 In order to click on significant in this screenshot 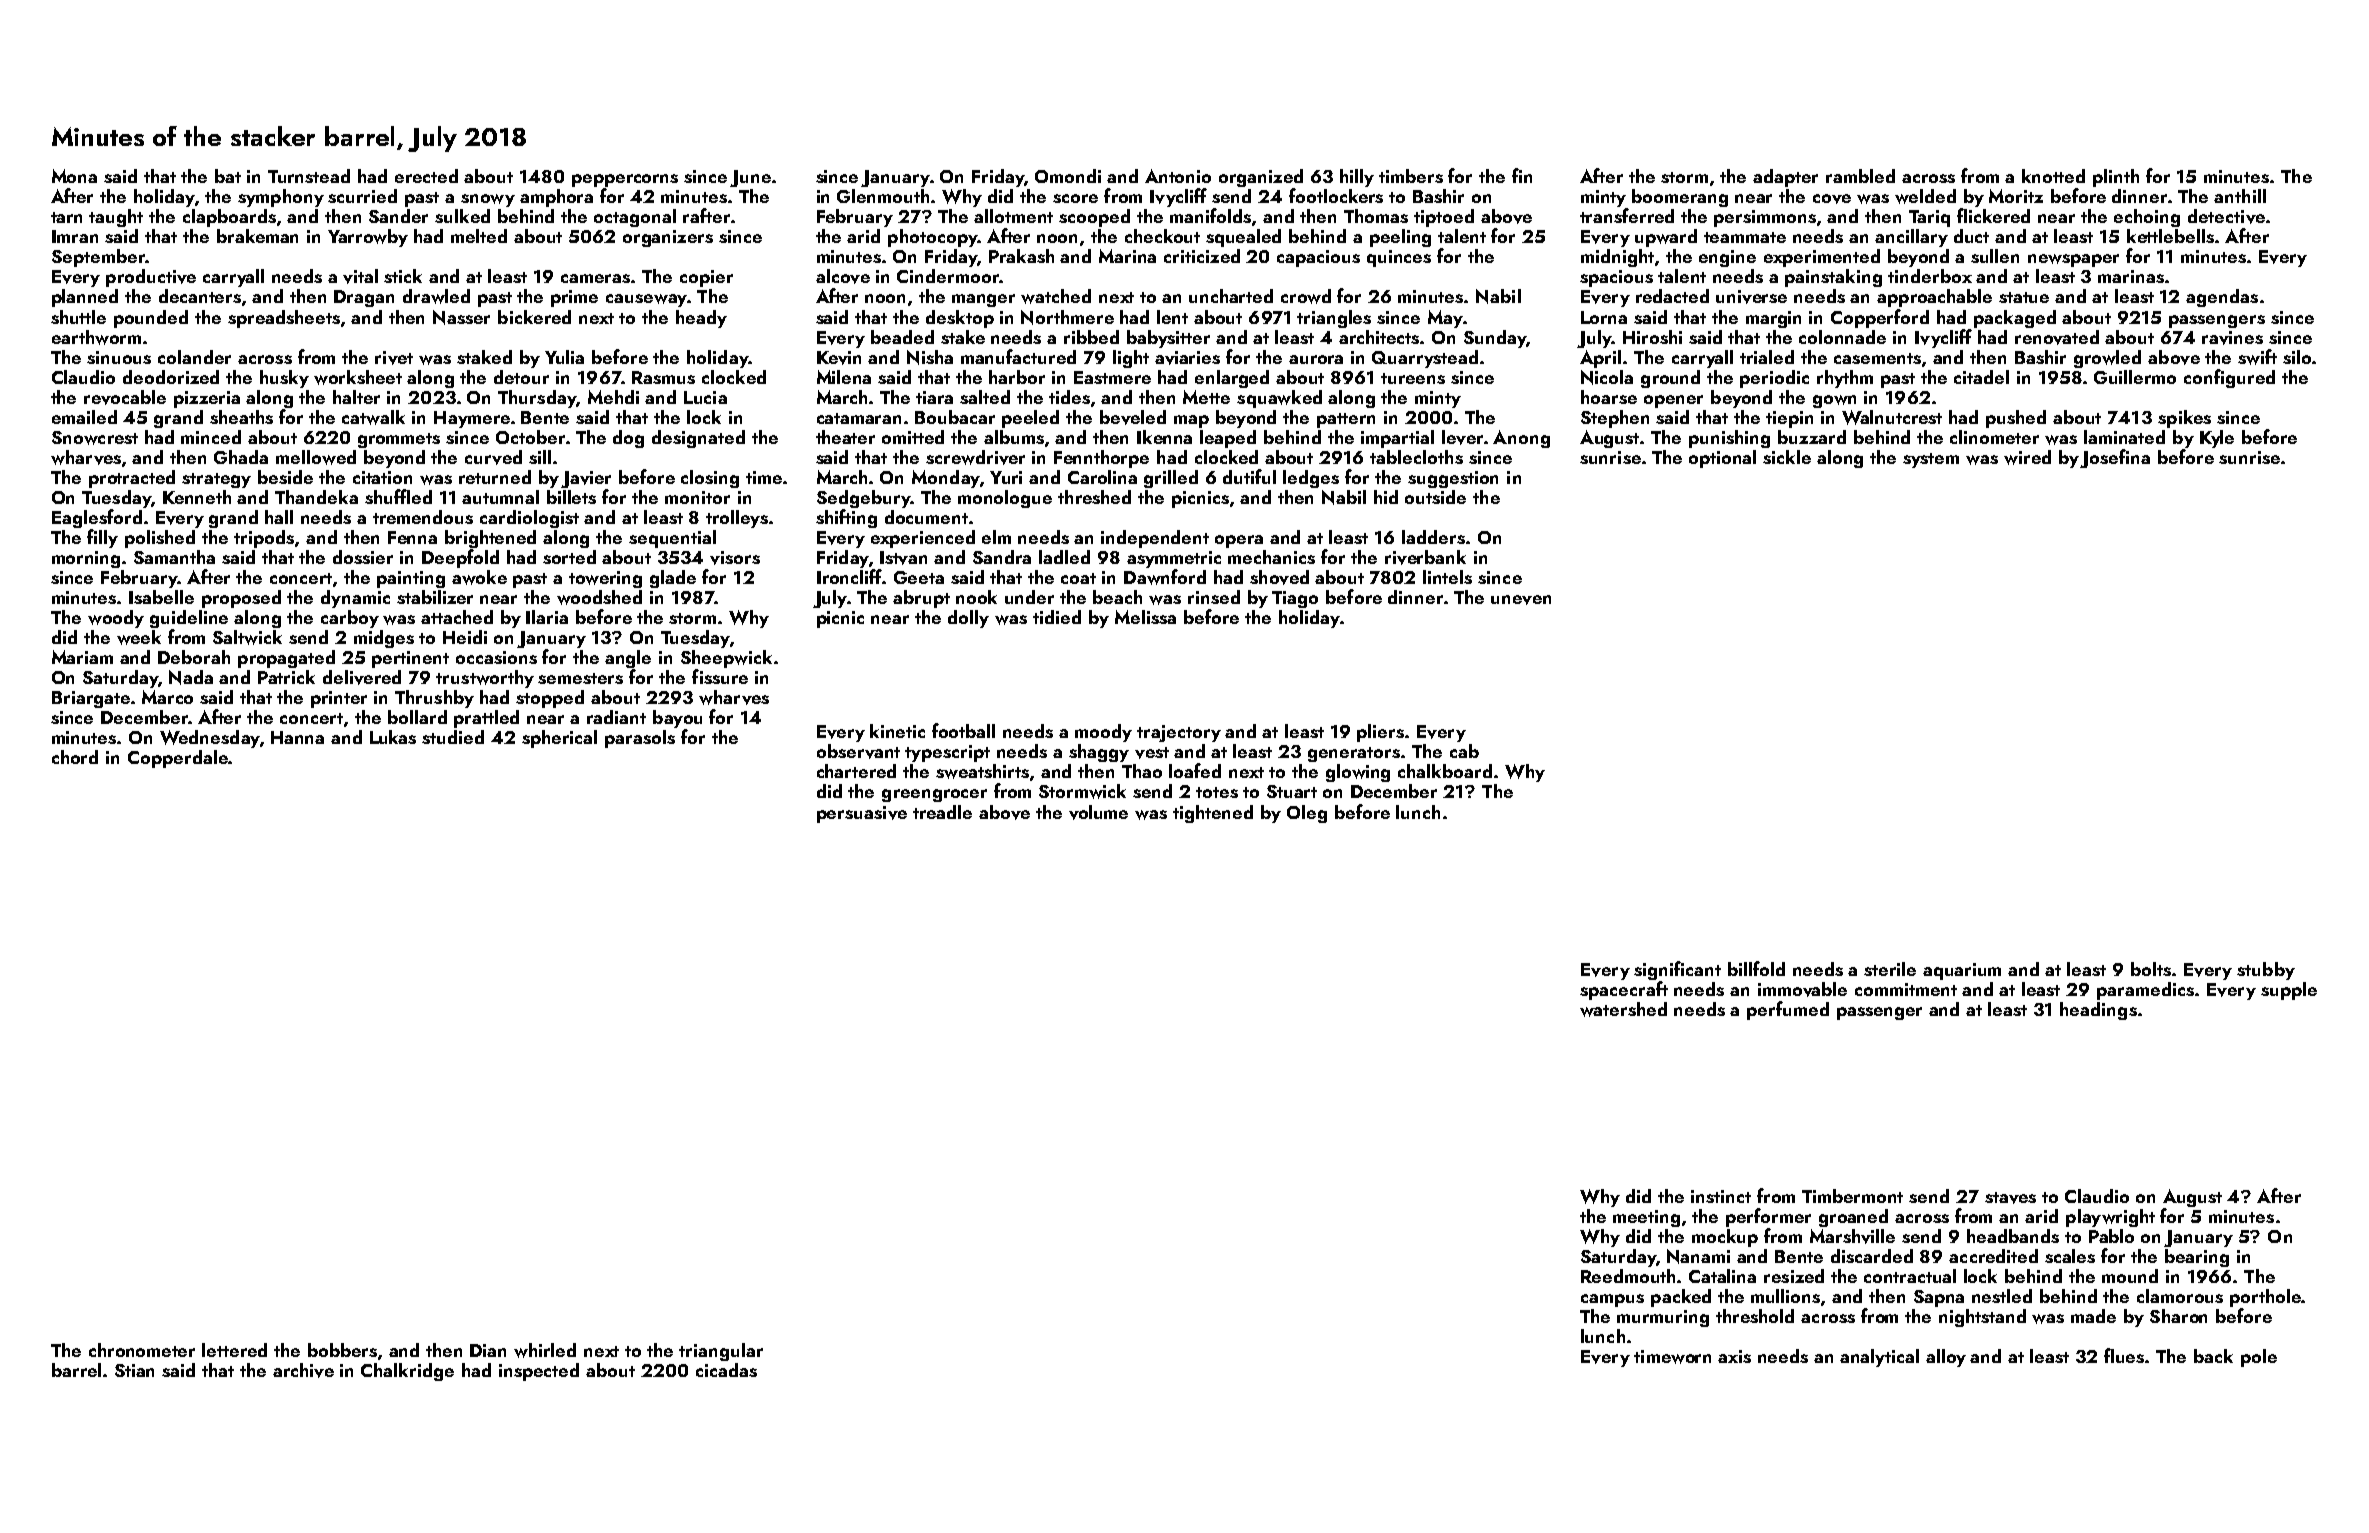, I will do `click(1677, 970)`.
